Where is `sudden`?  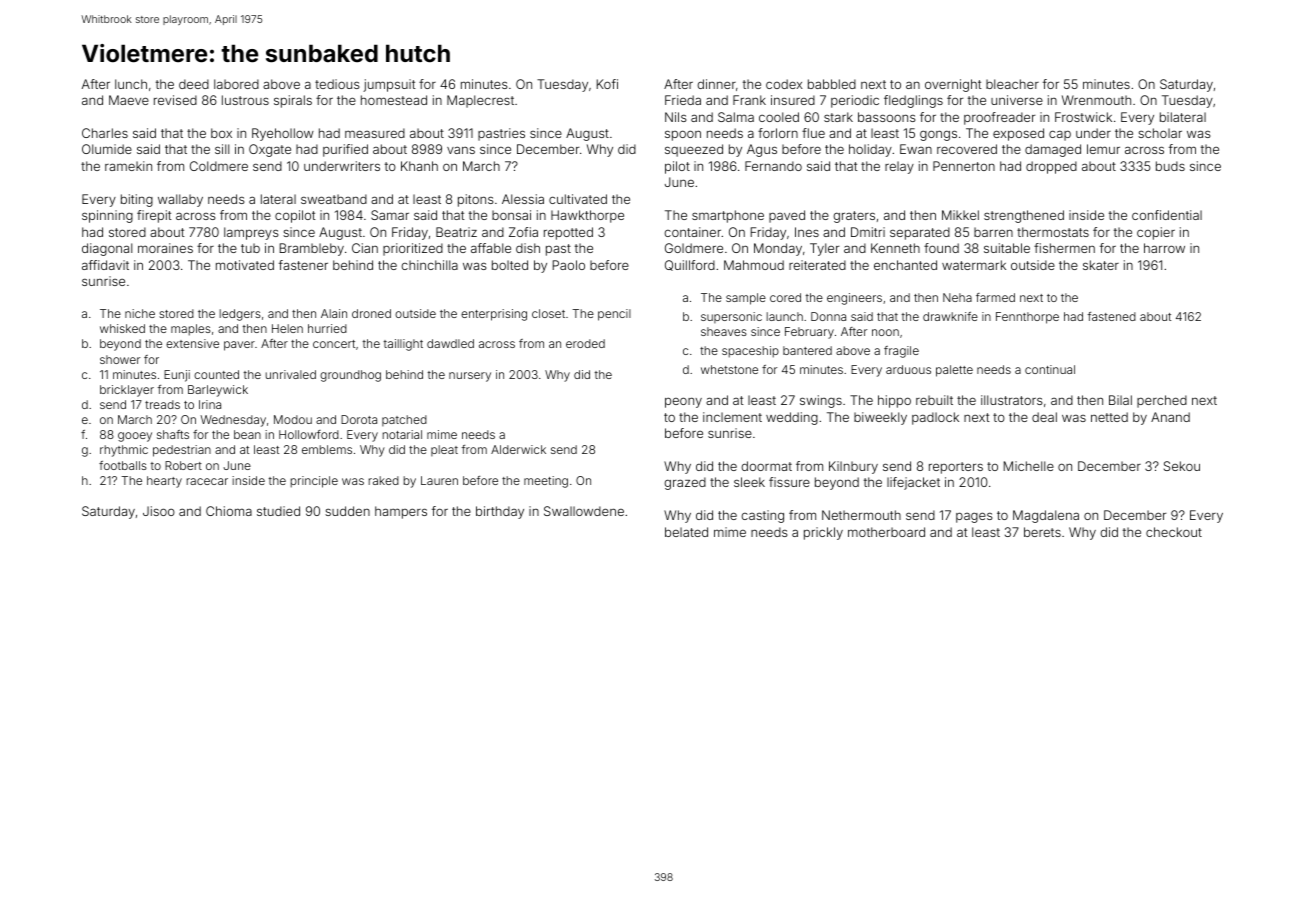
sudden is located at coordinates (347, 511).
